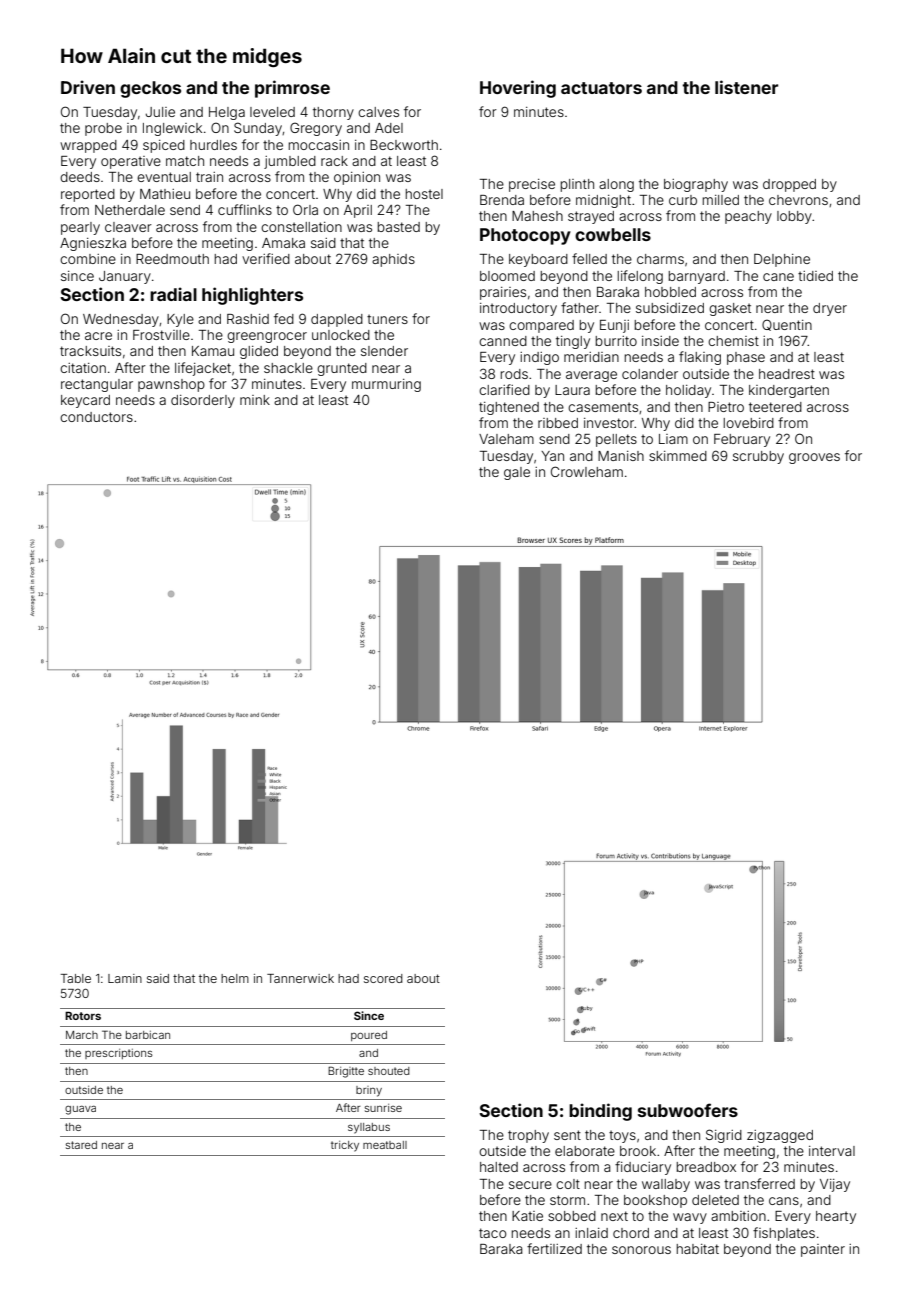 The height and width of the page is (1308, 924). Describe the element at coordinates (690, 1218) in the page. I see `wavy` at that location.
